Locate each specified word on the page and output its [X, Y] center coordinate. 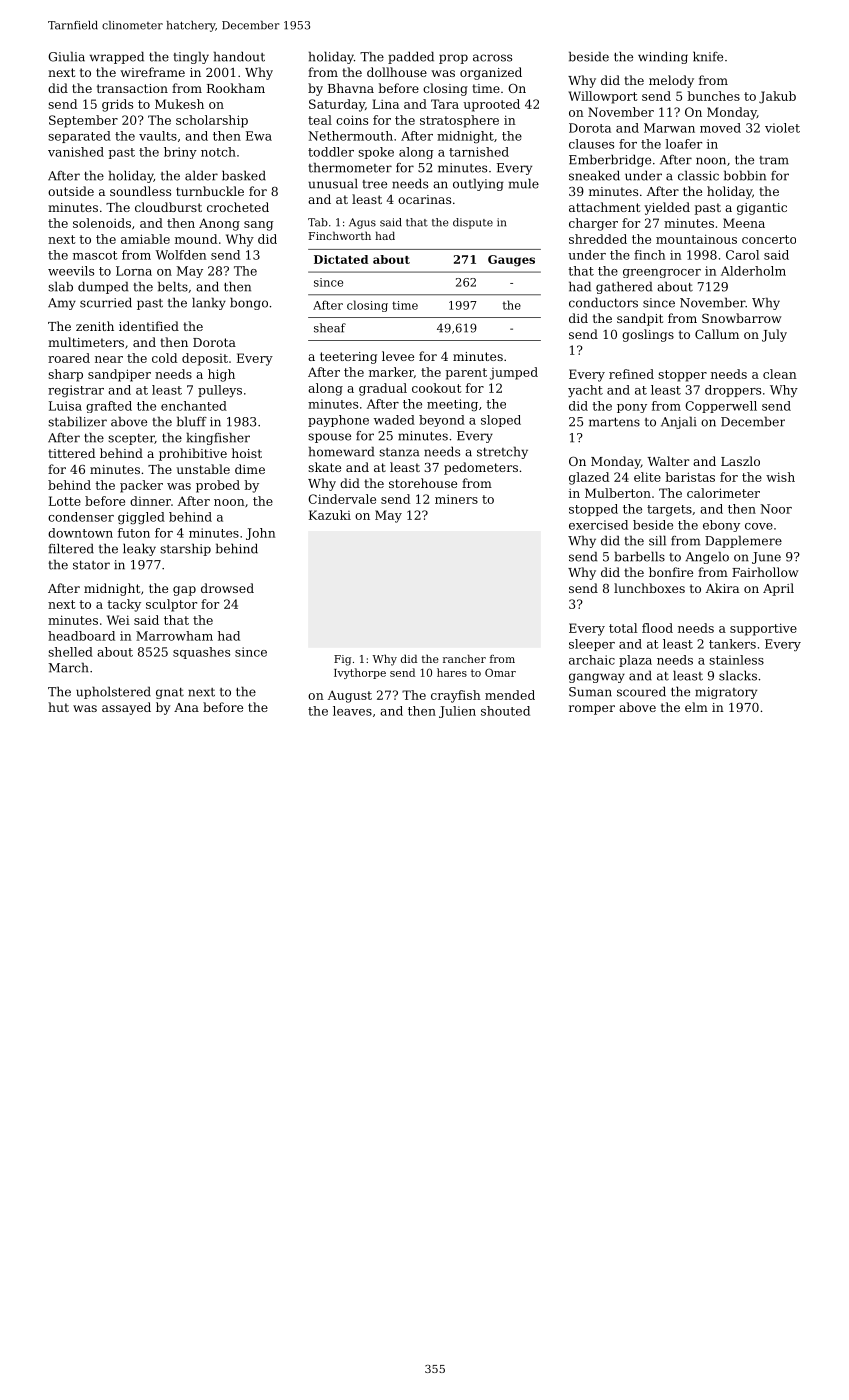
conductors [603, 302]
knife [708, 56]
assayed [126, 708]
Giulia [66, 56]
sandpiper [119, 375]
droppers [733, 391]
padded [411, 57]
